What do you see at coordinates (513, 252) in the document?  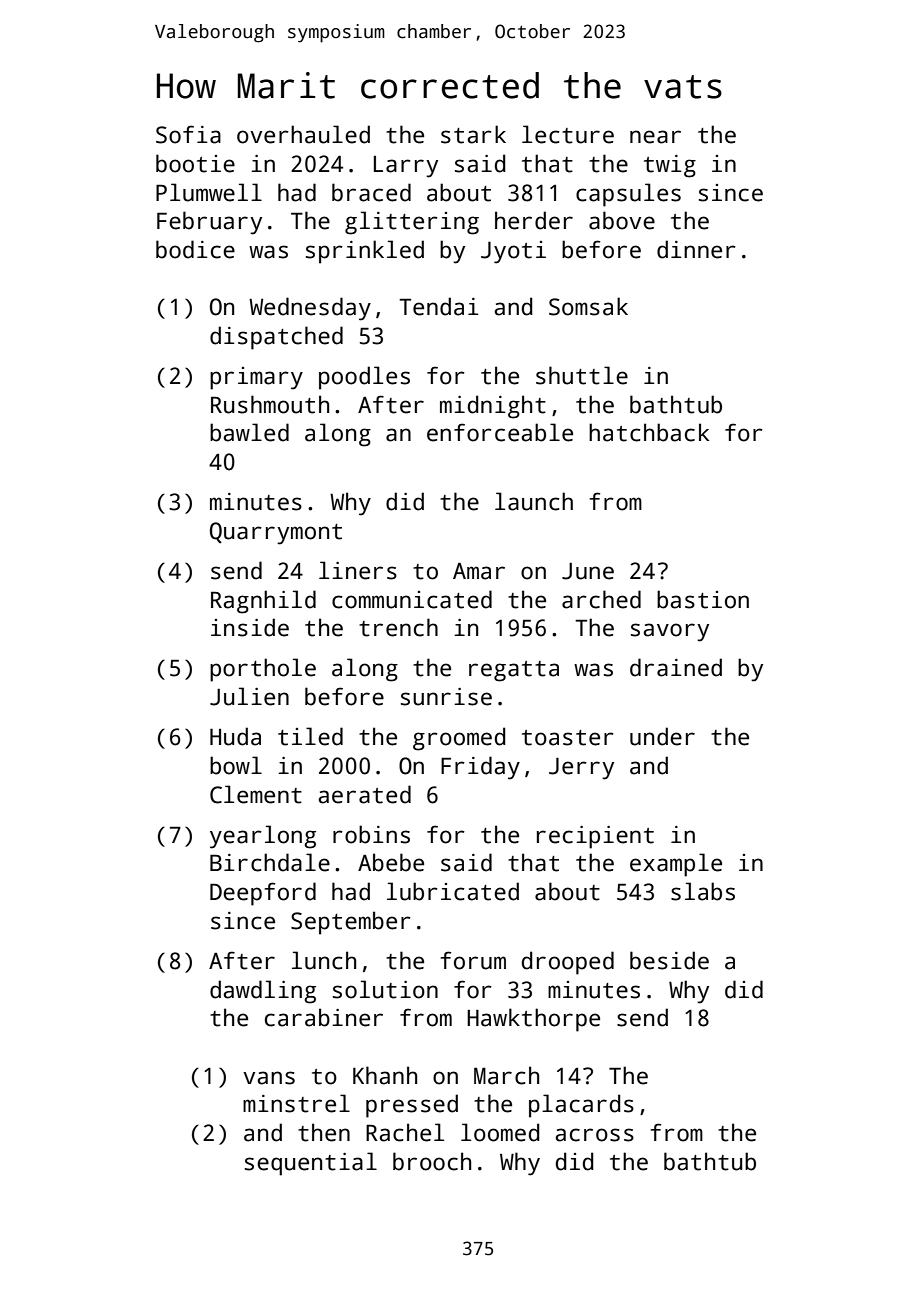 I see `Jyoti` at bounding box center [513, 252].
